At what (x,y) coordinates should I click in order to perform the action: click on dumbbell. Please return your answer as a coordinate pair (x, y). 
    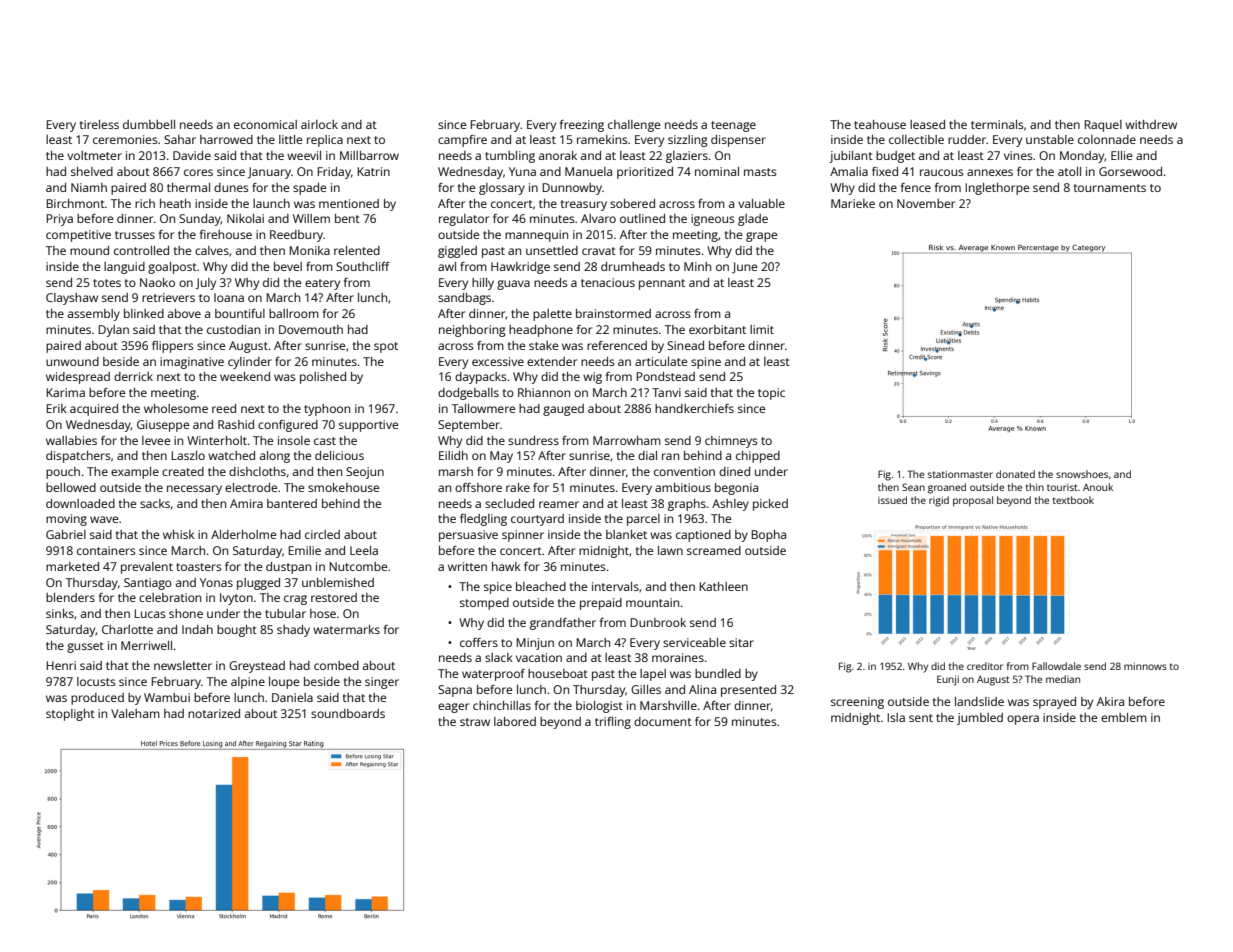
    Looking at the image, I should click on (149, 124).
